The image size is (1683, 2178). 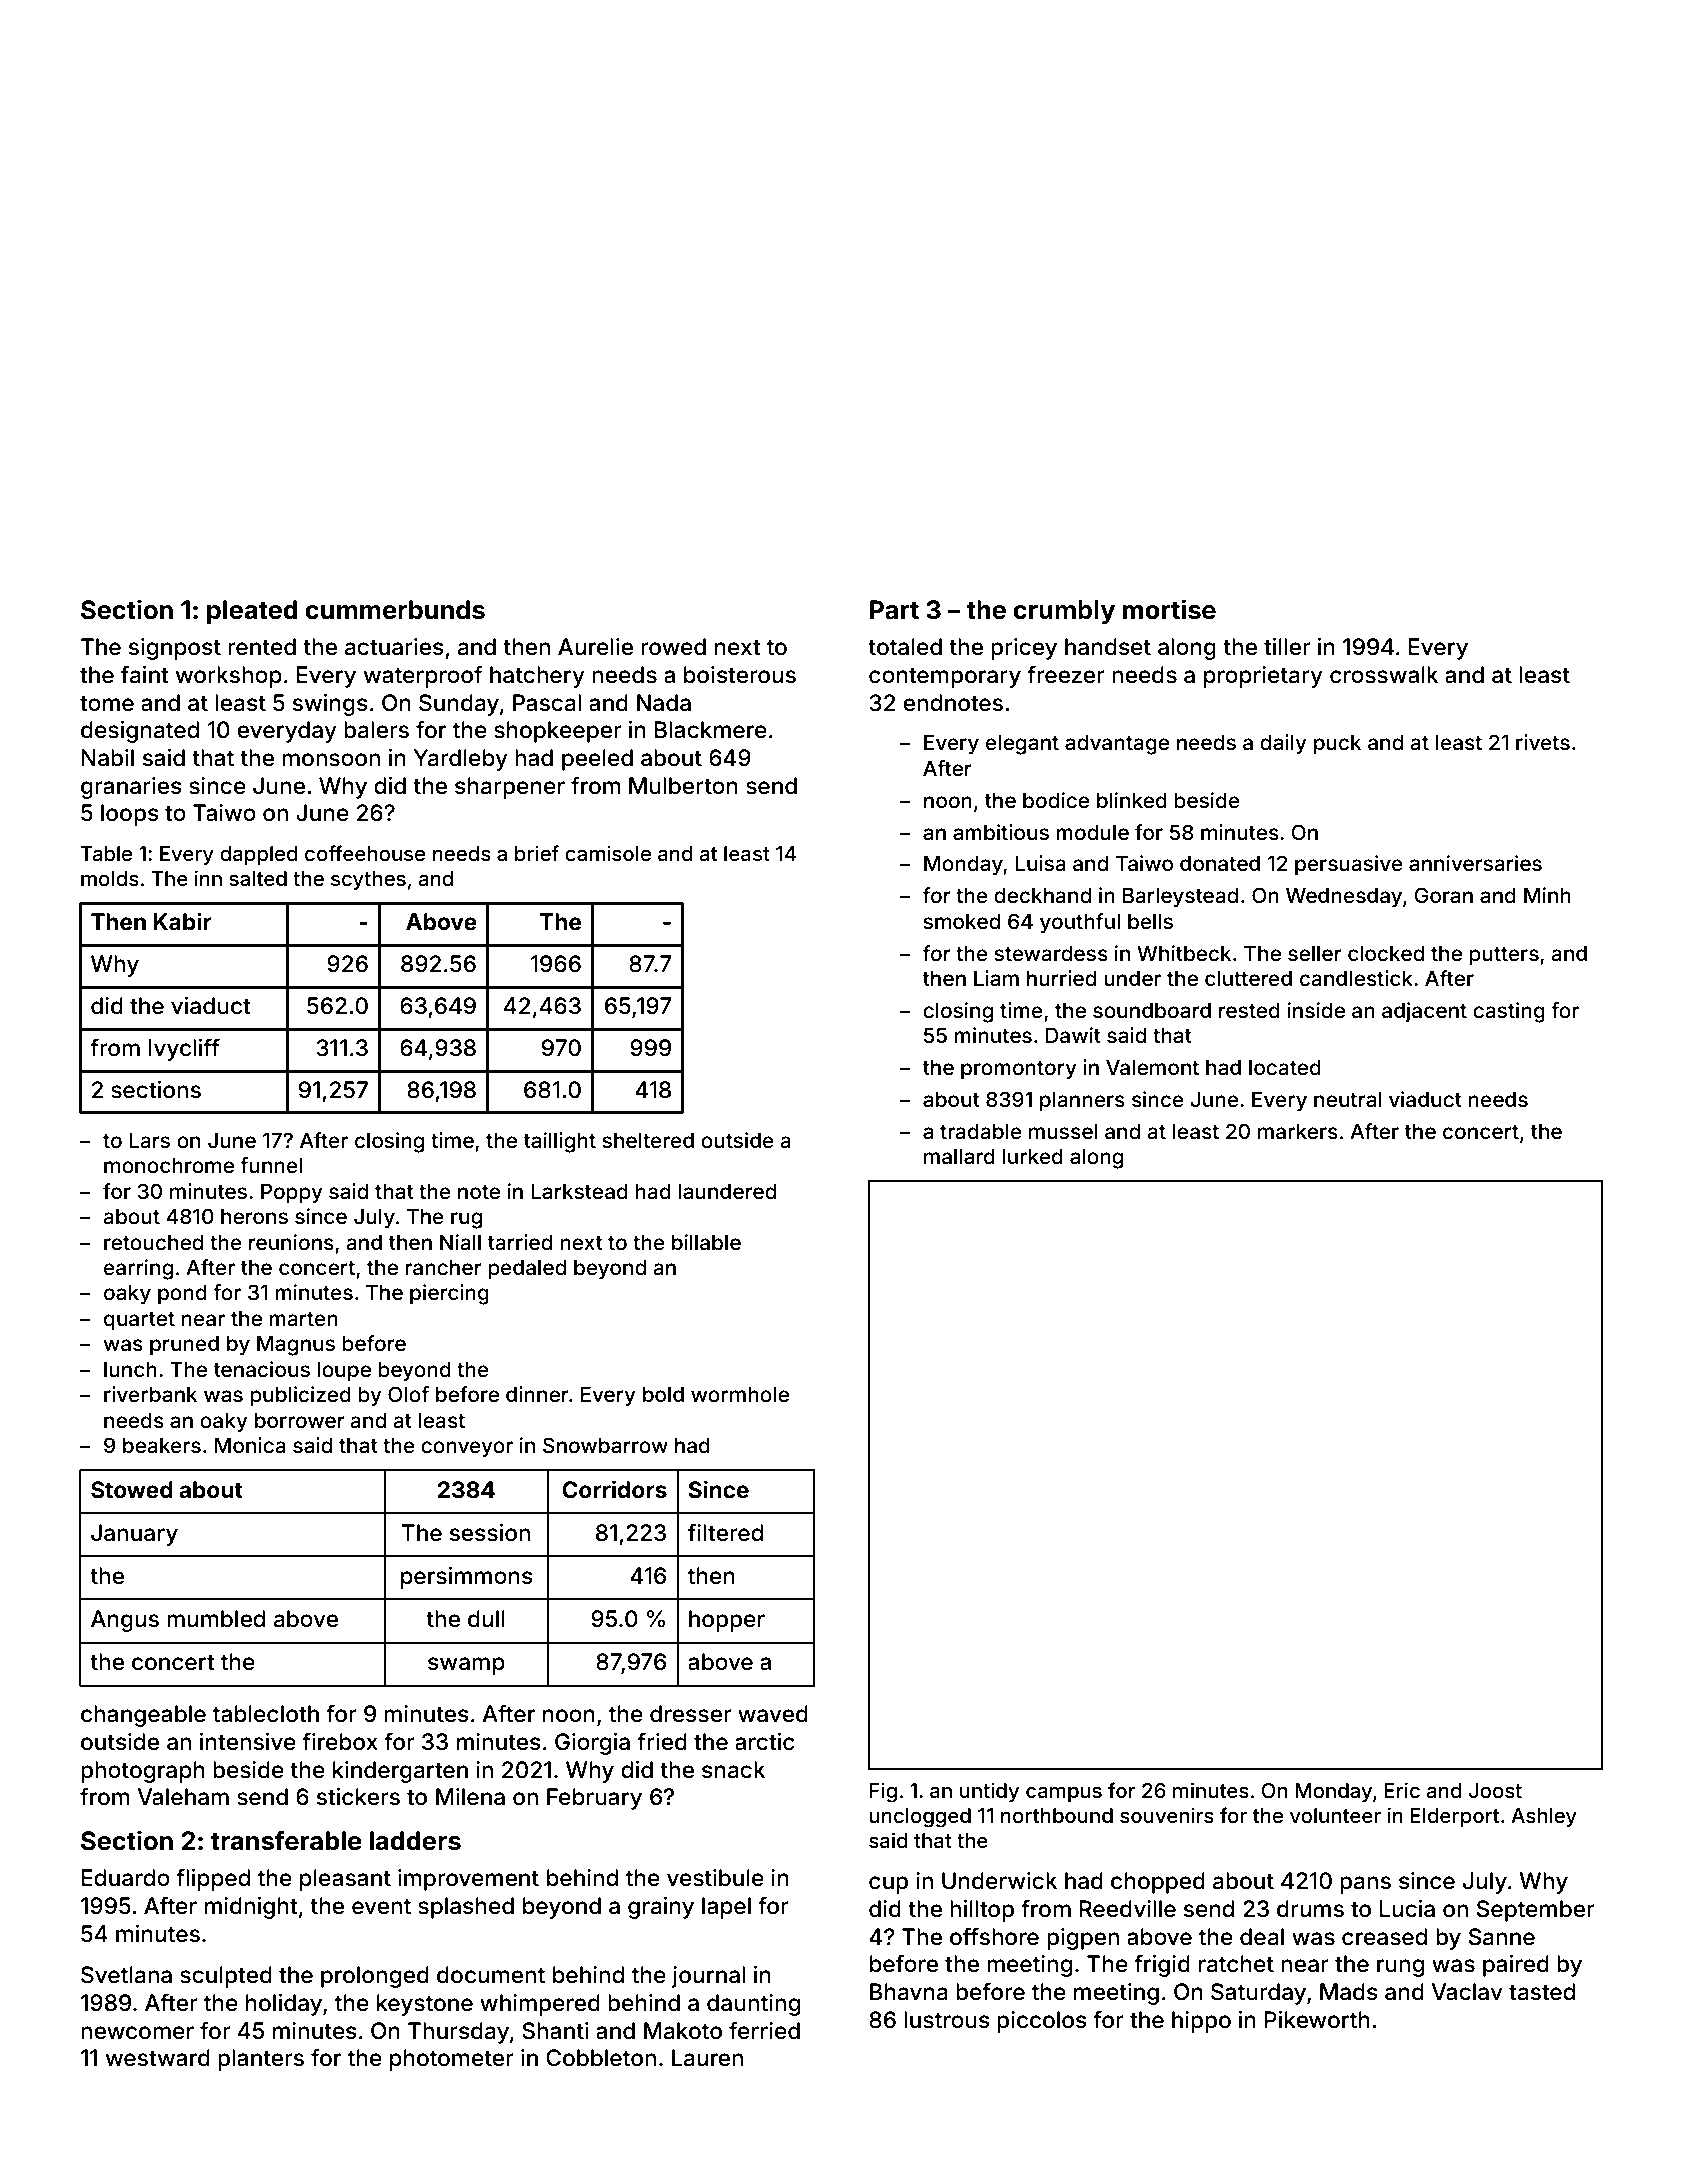 I want to click on wormhole, so click(x=740, y=1394).
